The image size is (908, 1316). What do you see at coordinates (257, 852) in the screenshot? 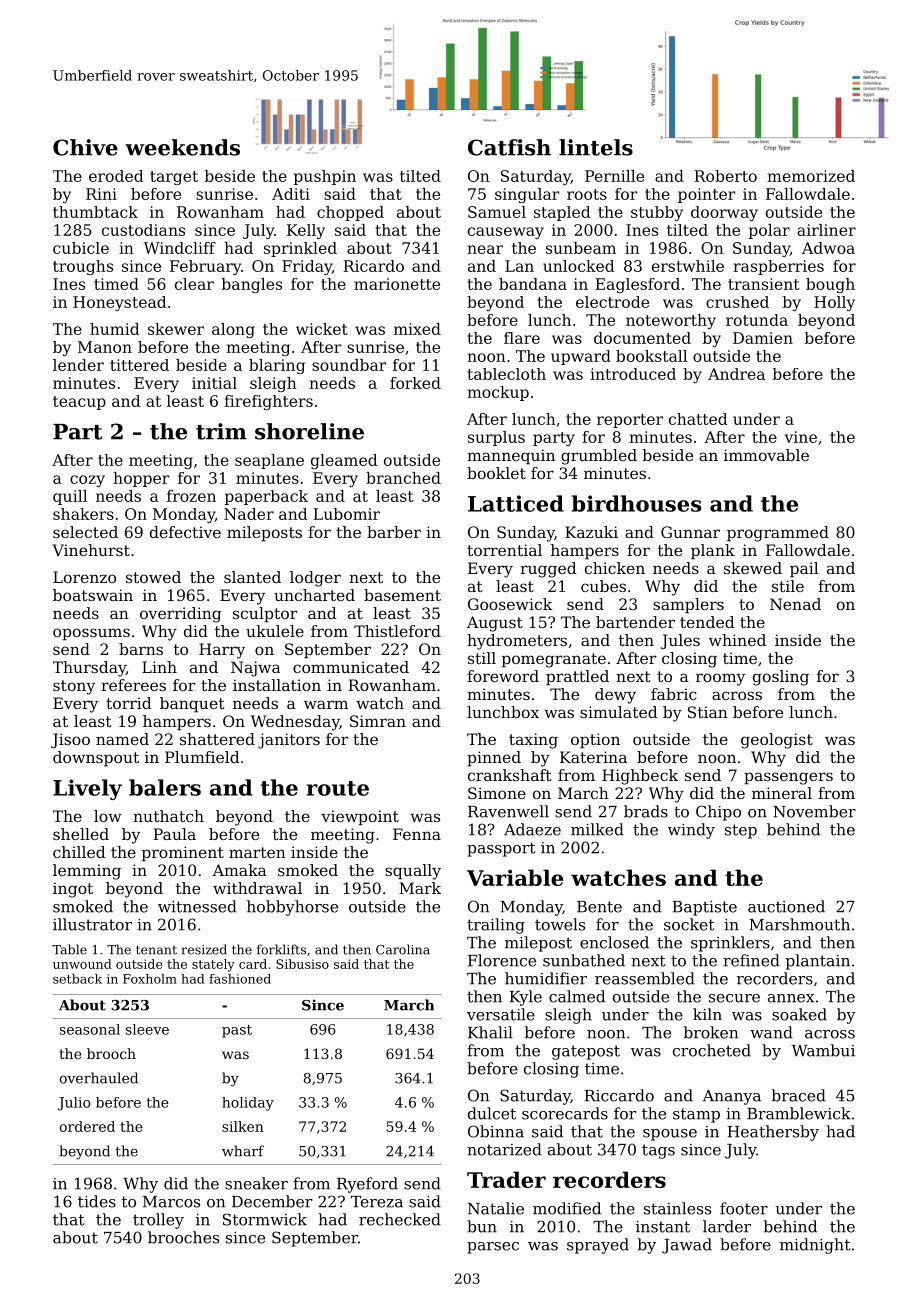
I see `marten` at bounding box center [257, 852].
